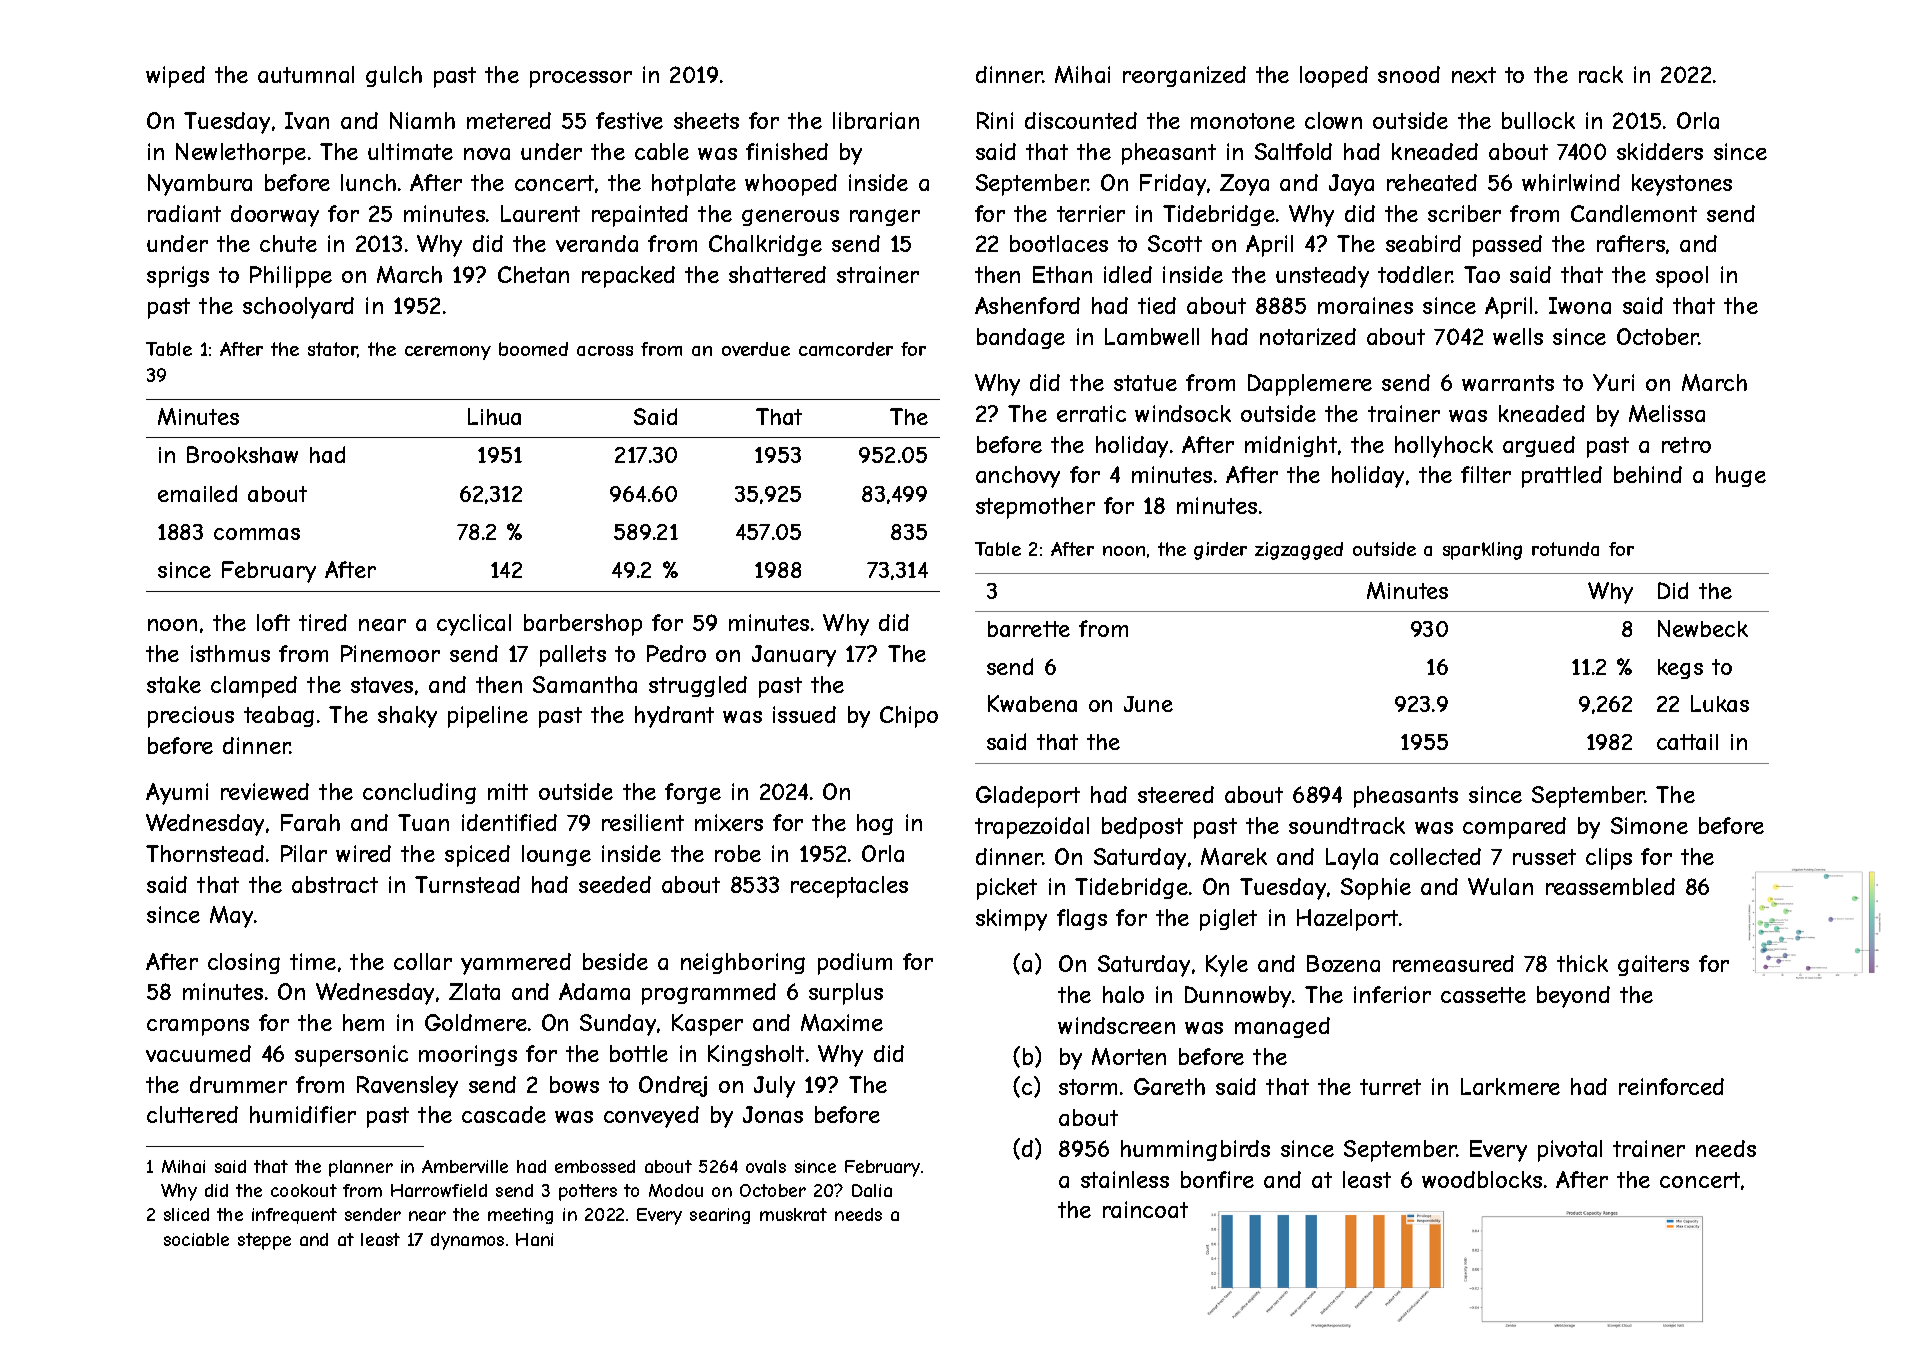 This screenshot has width=1915, height=1354. What do you see at coordinates (1291, 446) in the screenshot?
I see `midnight` at bounding box center [1291, 446].
